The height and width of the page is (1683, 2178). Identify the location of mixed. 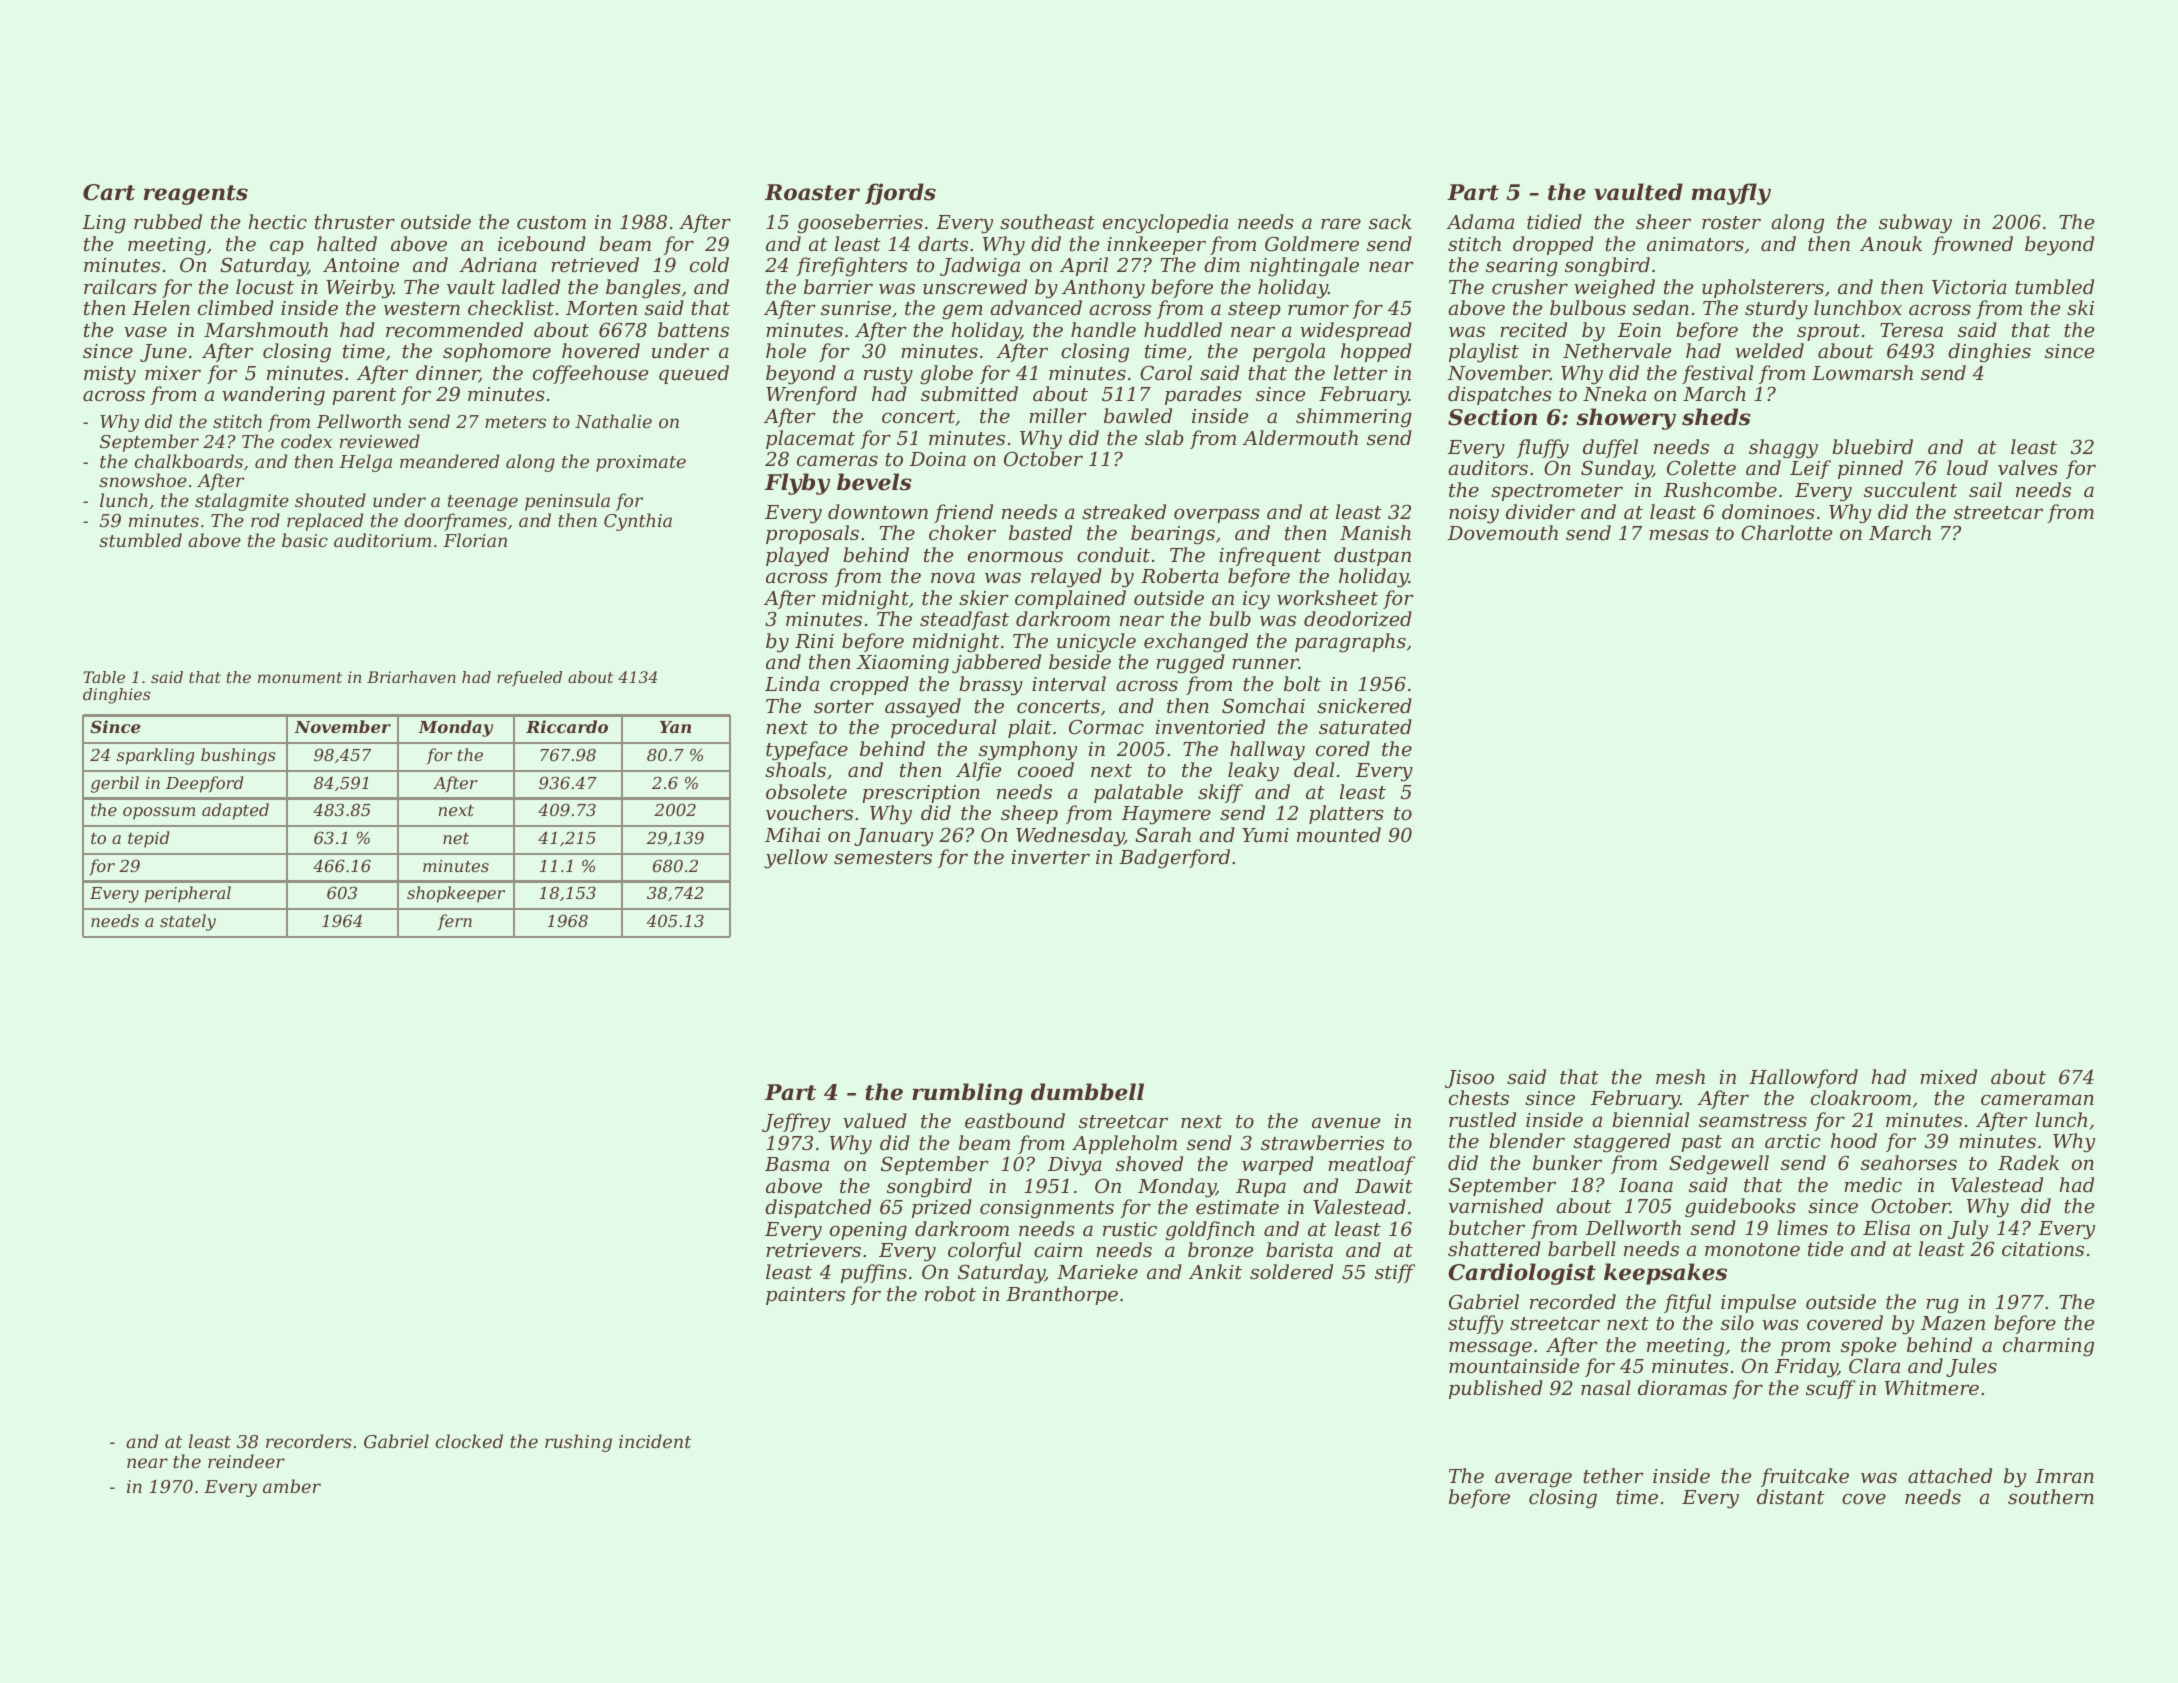
(1948, 1076).
